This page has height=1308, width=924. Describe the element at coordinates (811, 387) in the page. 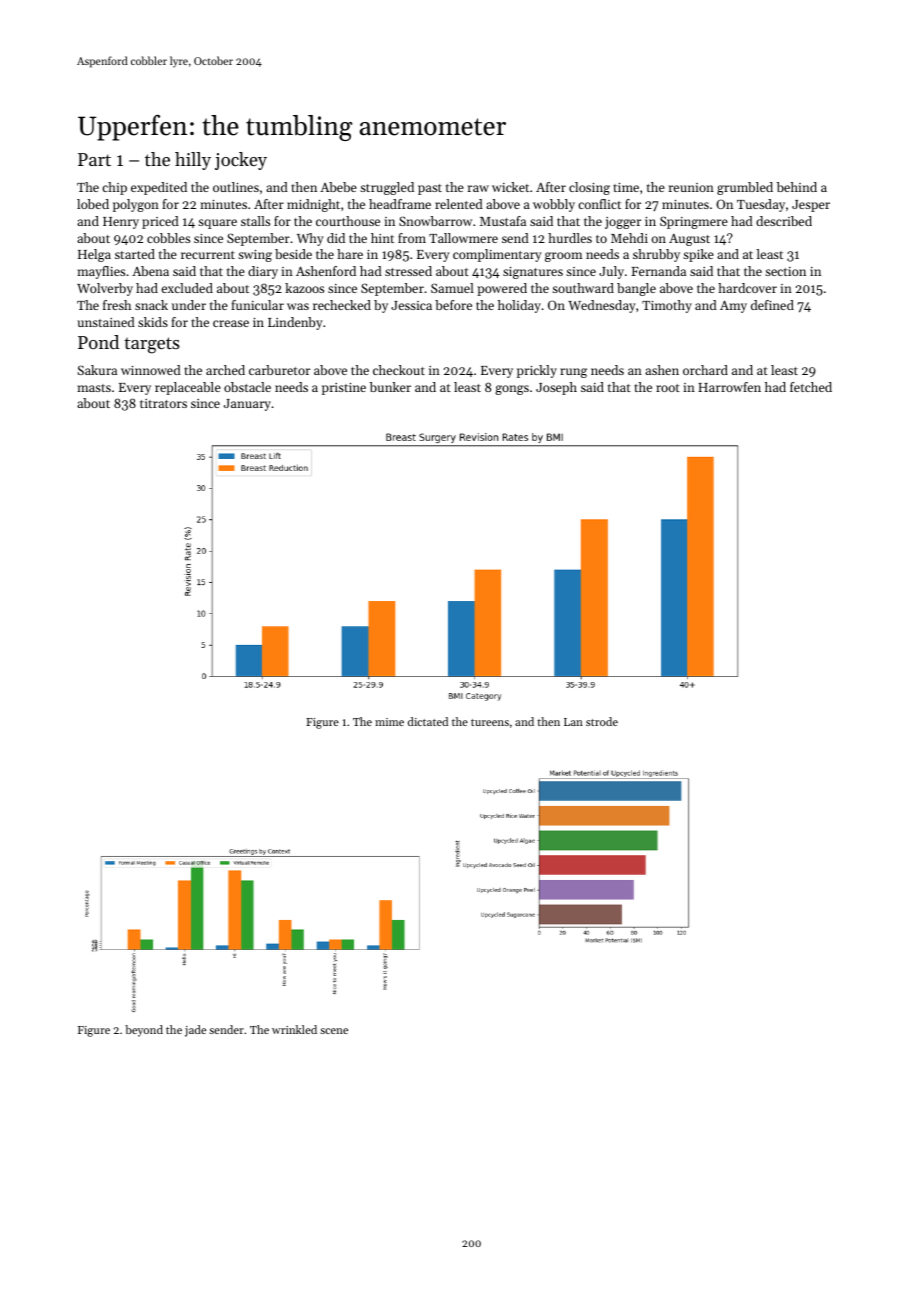

I see `fetched` at that location.
